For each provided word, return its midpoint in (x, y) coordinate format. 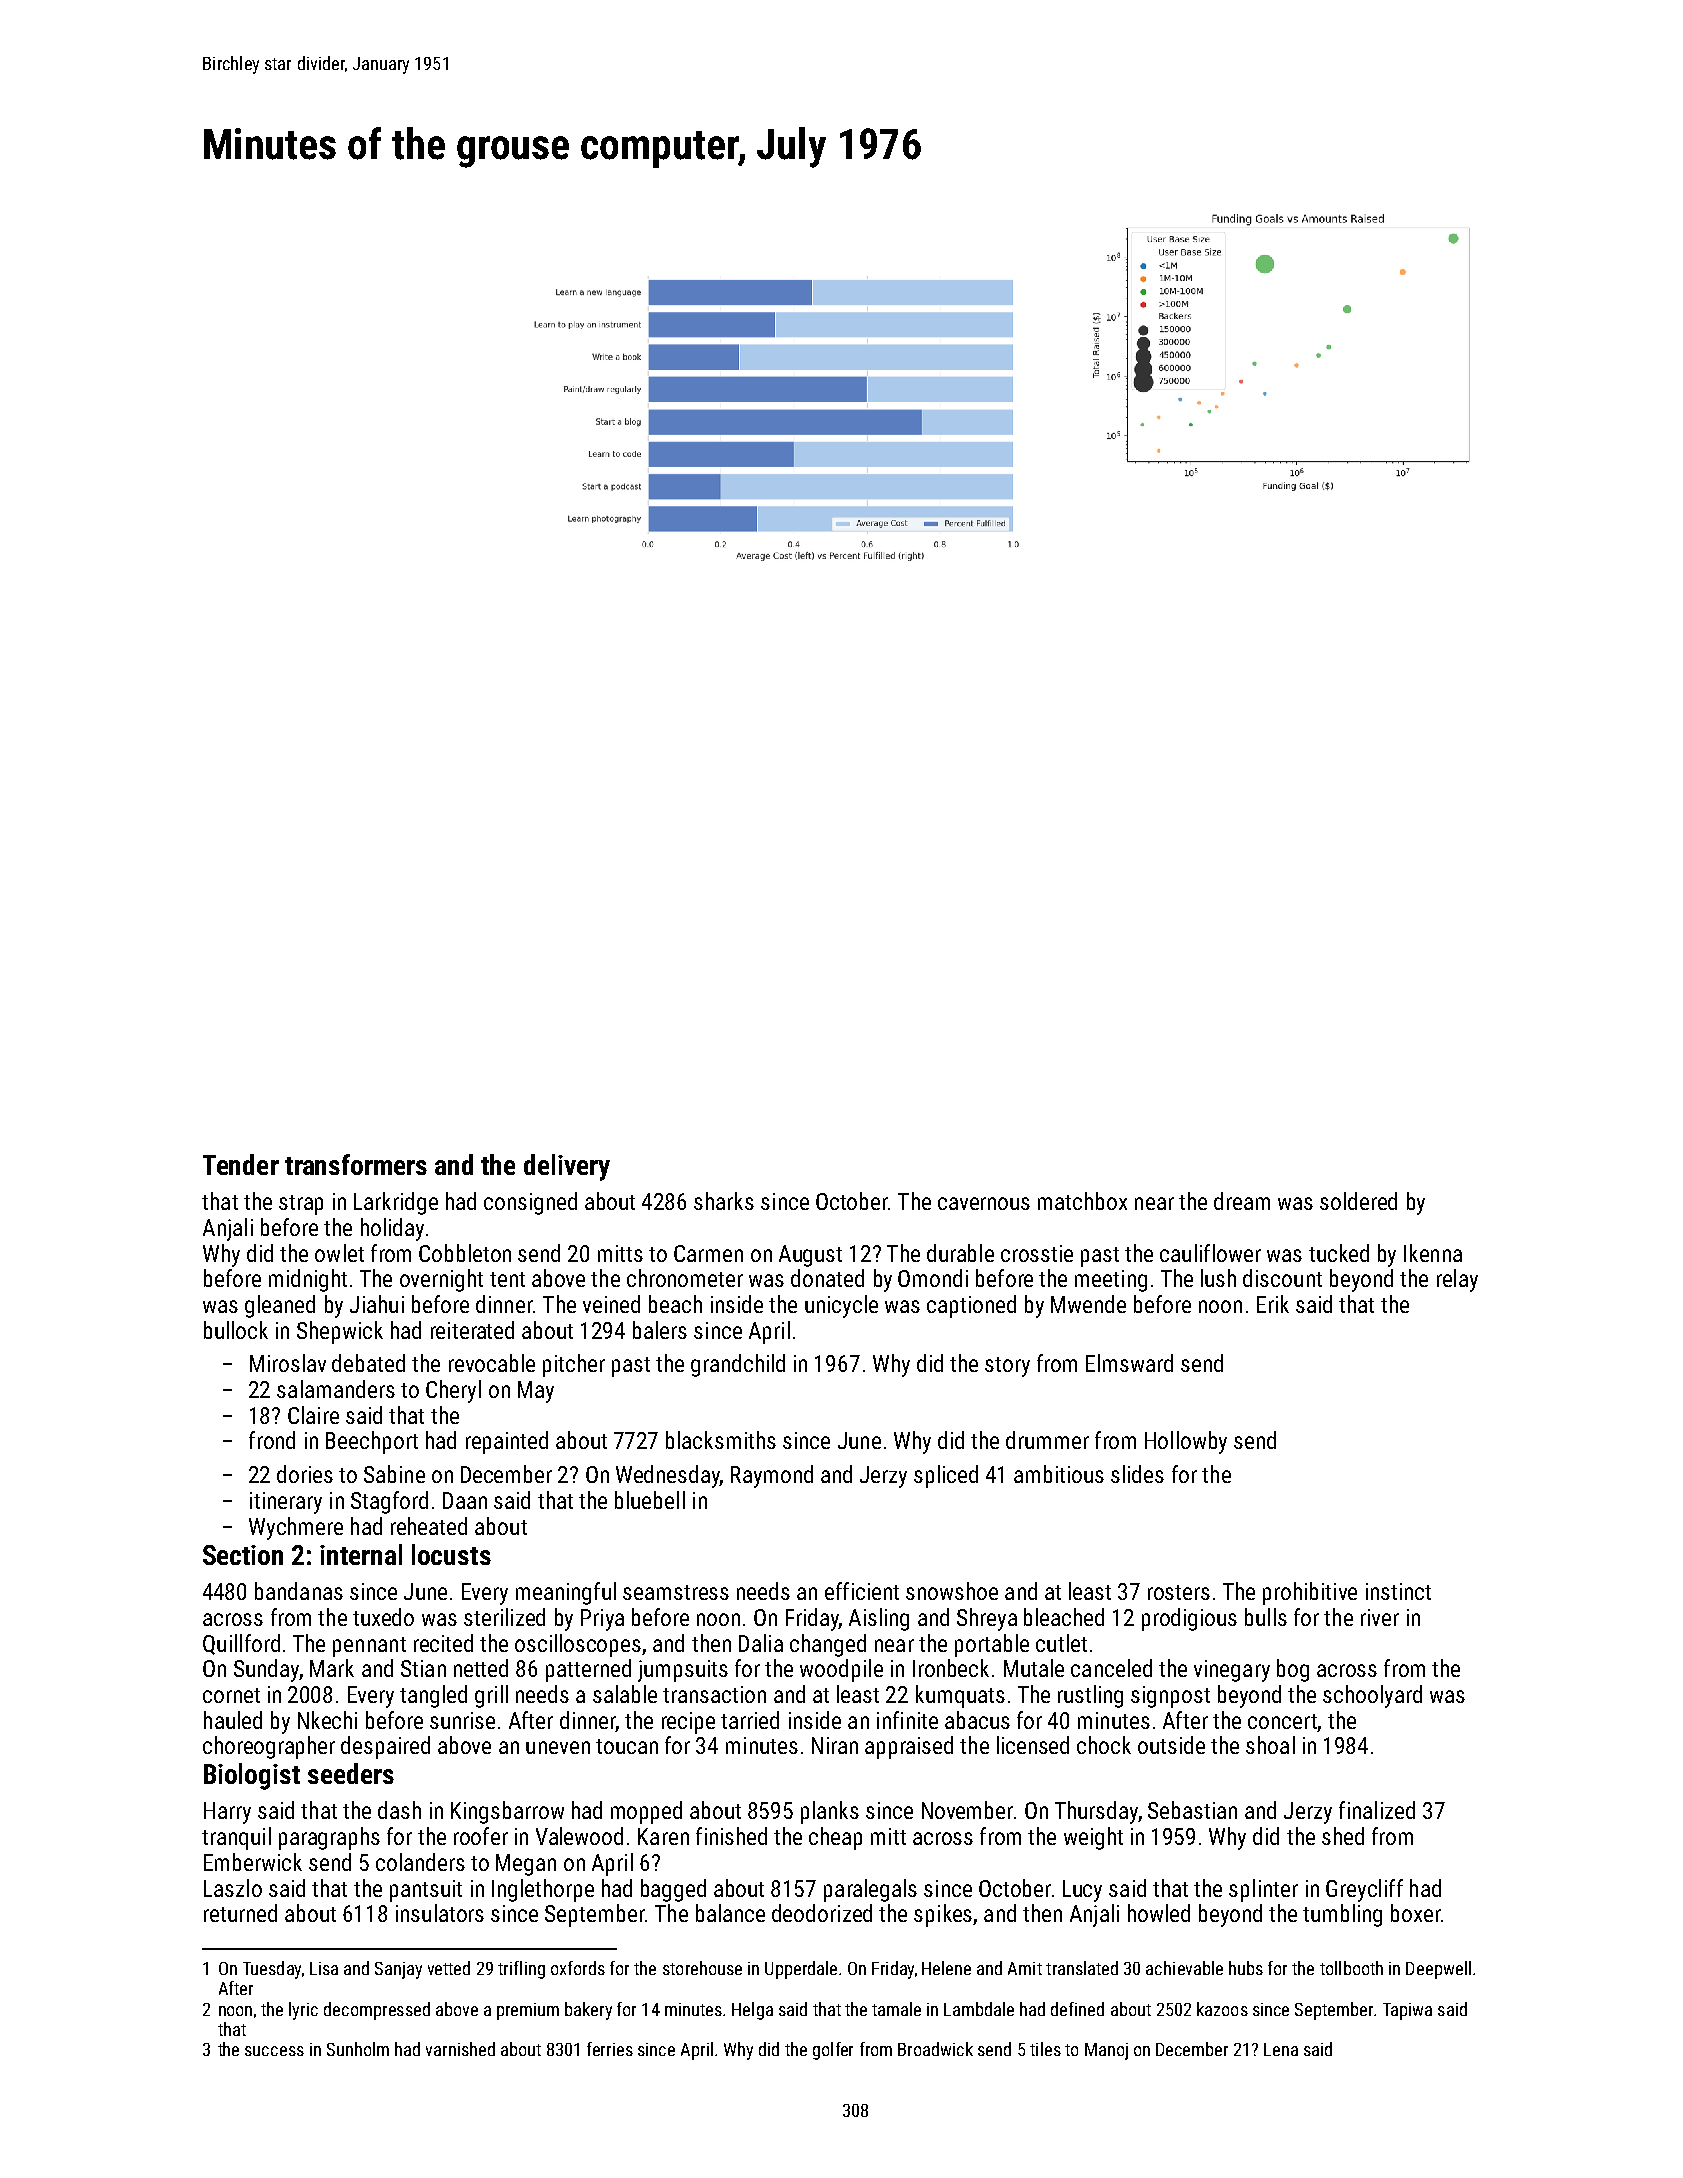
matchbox (1082, 1201)
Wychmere (296, 1528)
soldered (1358, 1201)
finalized (1377, 1810)
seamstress (676, 1592)
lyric (303, 2011)
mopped (646, 1812)
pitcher (574, 1365)
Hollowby (1186, 1442)
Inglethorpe (543, 1890)
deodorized (822, 1913)
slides (1137, 1474)
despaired (385, 1747)
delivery (567, 1167)
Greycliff (1364, 1890)
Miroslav (288, 1363)
